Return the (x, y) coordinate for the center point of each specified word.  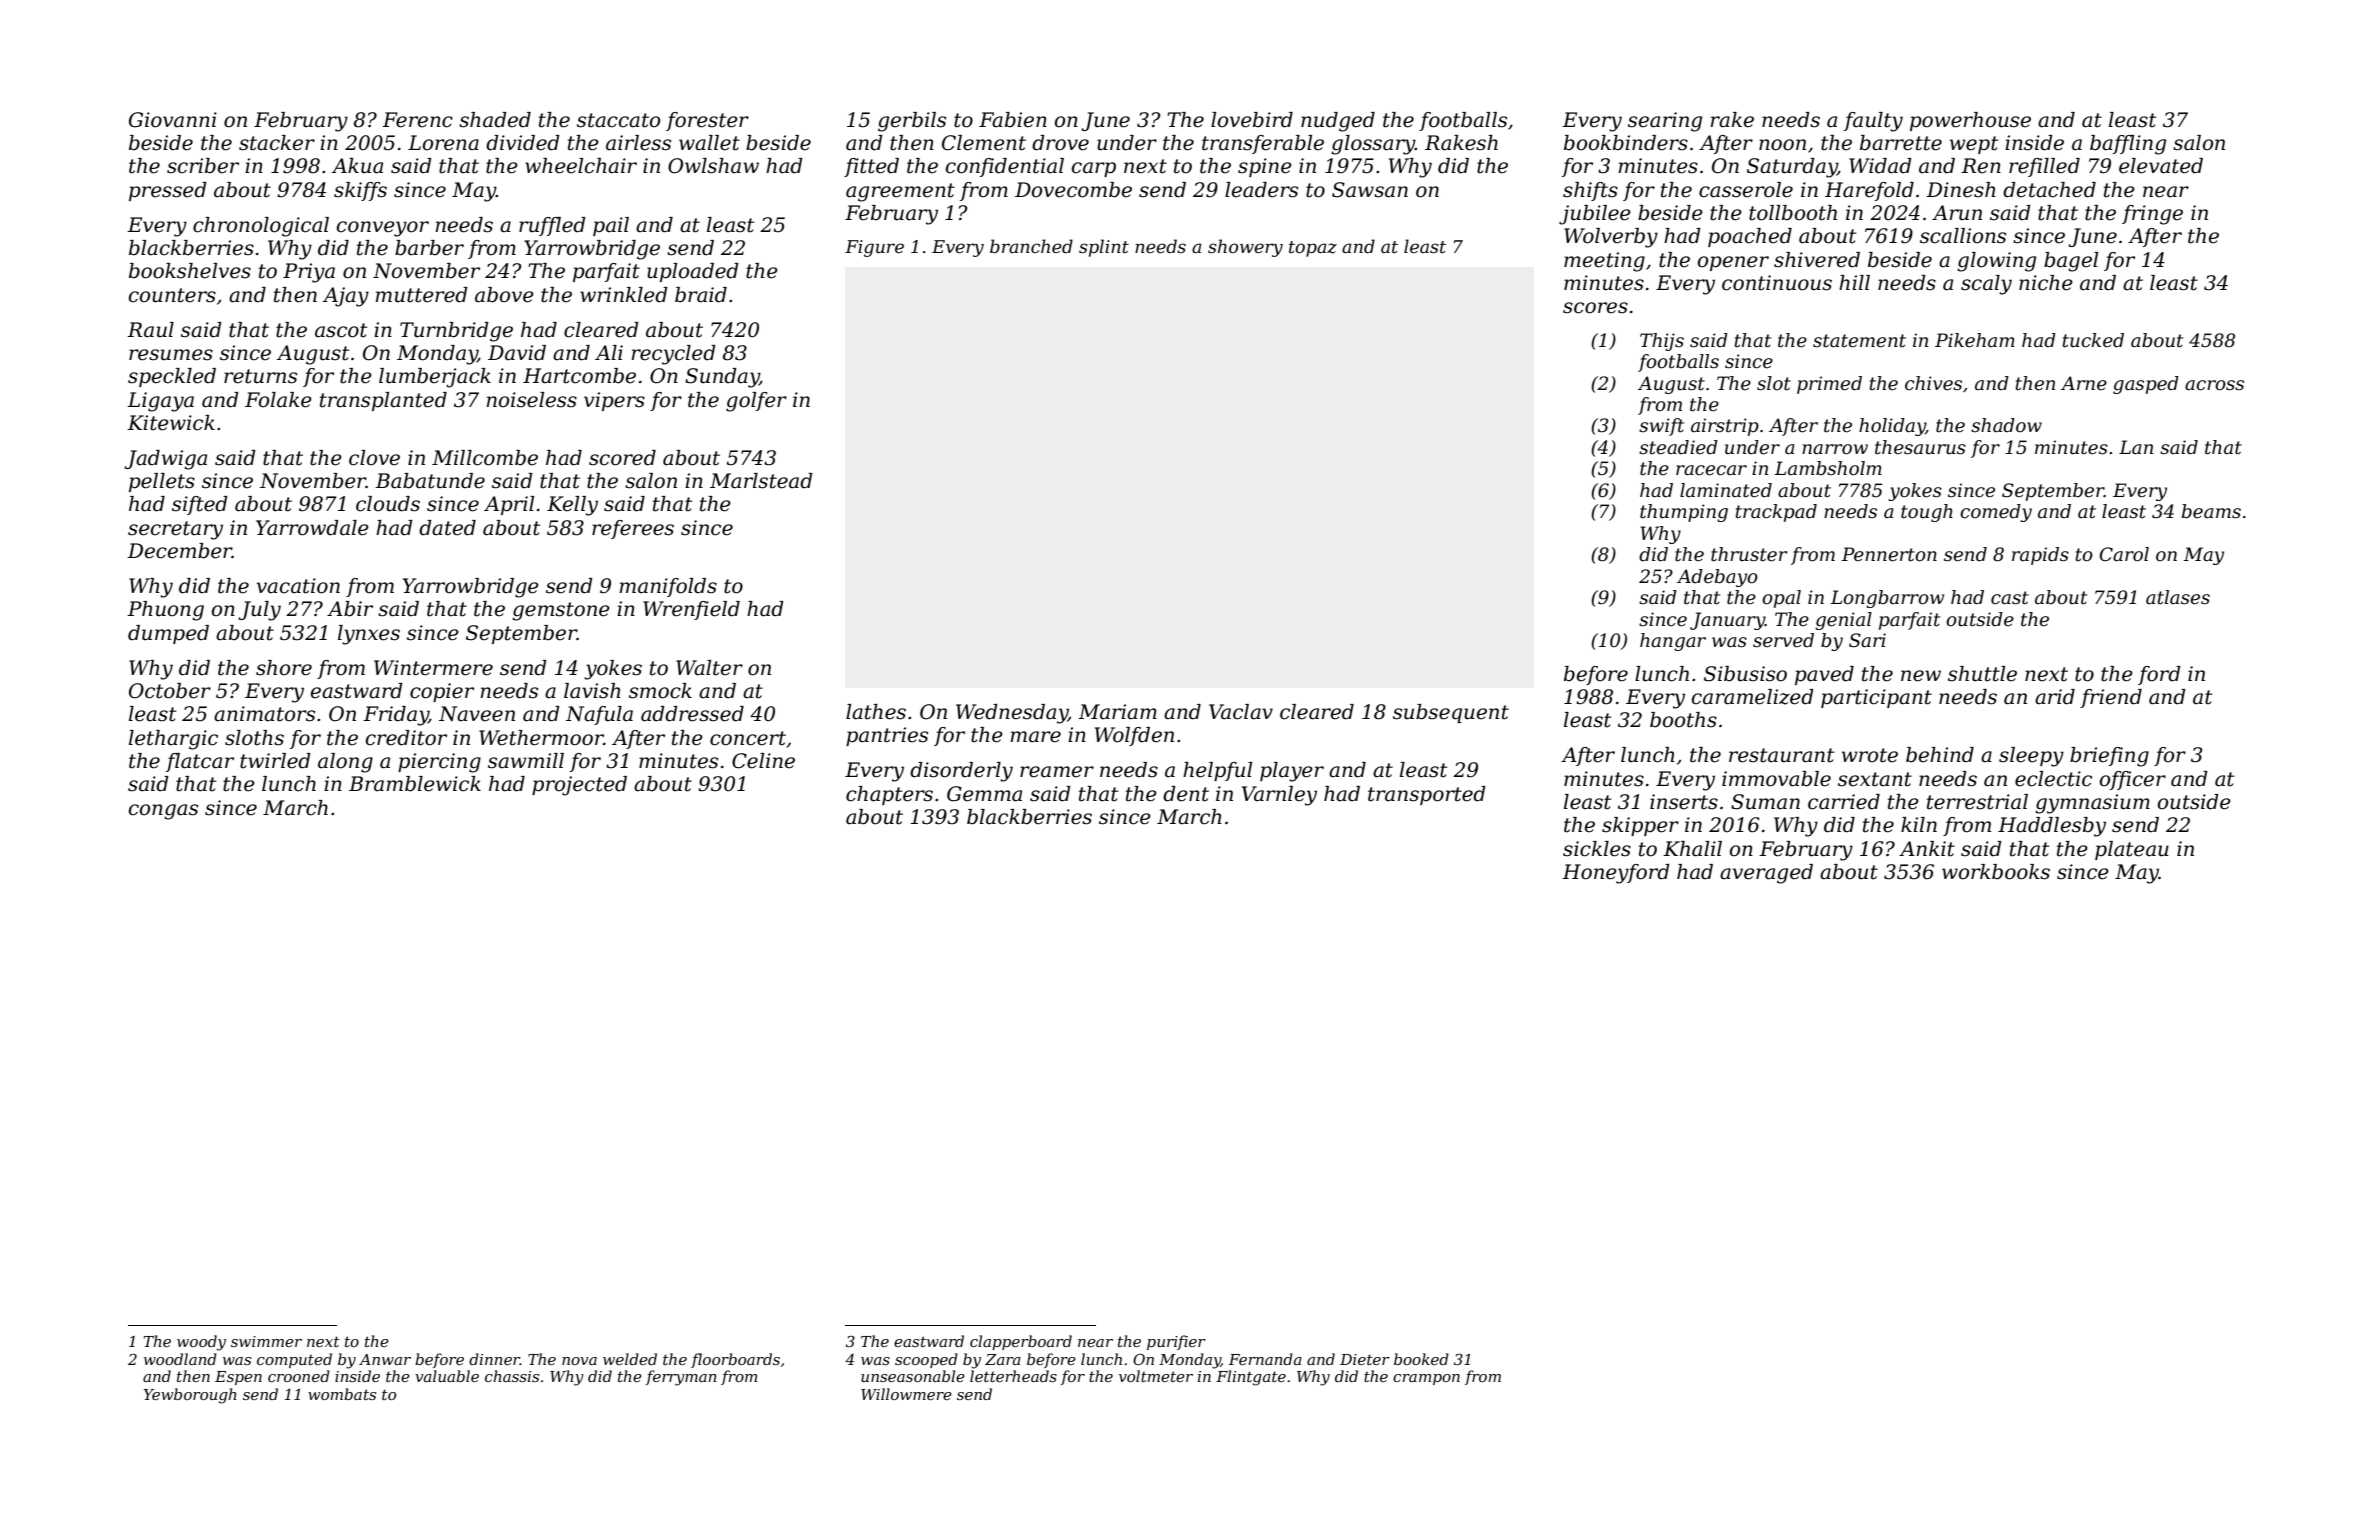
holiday (1892, 427)
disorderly (961, 772)
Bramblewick (415, 784)
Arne (2084, 383)
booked (1421, 1359)
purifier (1176, 1342)
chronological (261, 227)
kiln (1919, 824)
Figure (874, 248)
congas (163, 812)
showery (1245, 248)
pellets (162, 482)
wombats (342, 1394)
